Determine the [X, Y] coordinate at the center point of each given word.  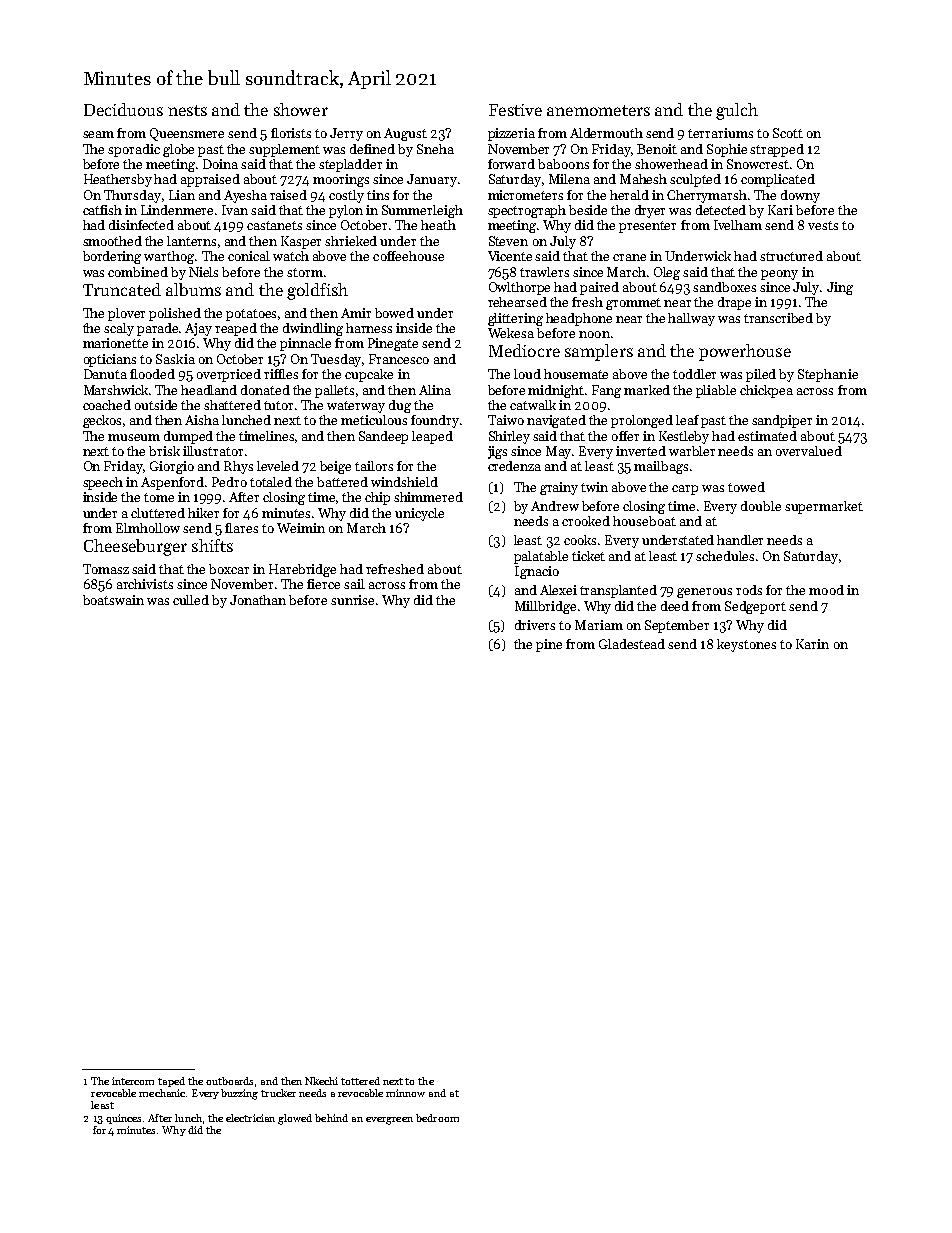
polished [175, 314]
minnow [405, 1093]
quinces [123, 1119]
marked [647, 390]
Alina [435, 390]
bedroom [437, 1118]
